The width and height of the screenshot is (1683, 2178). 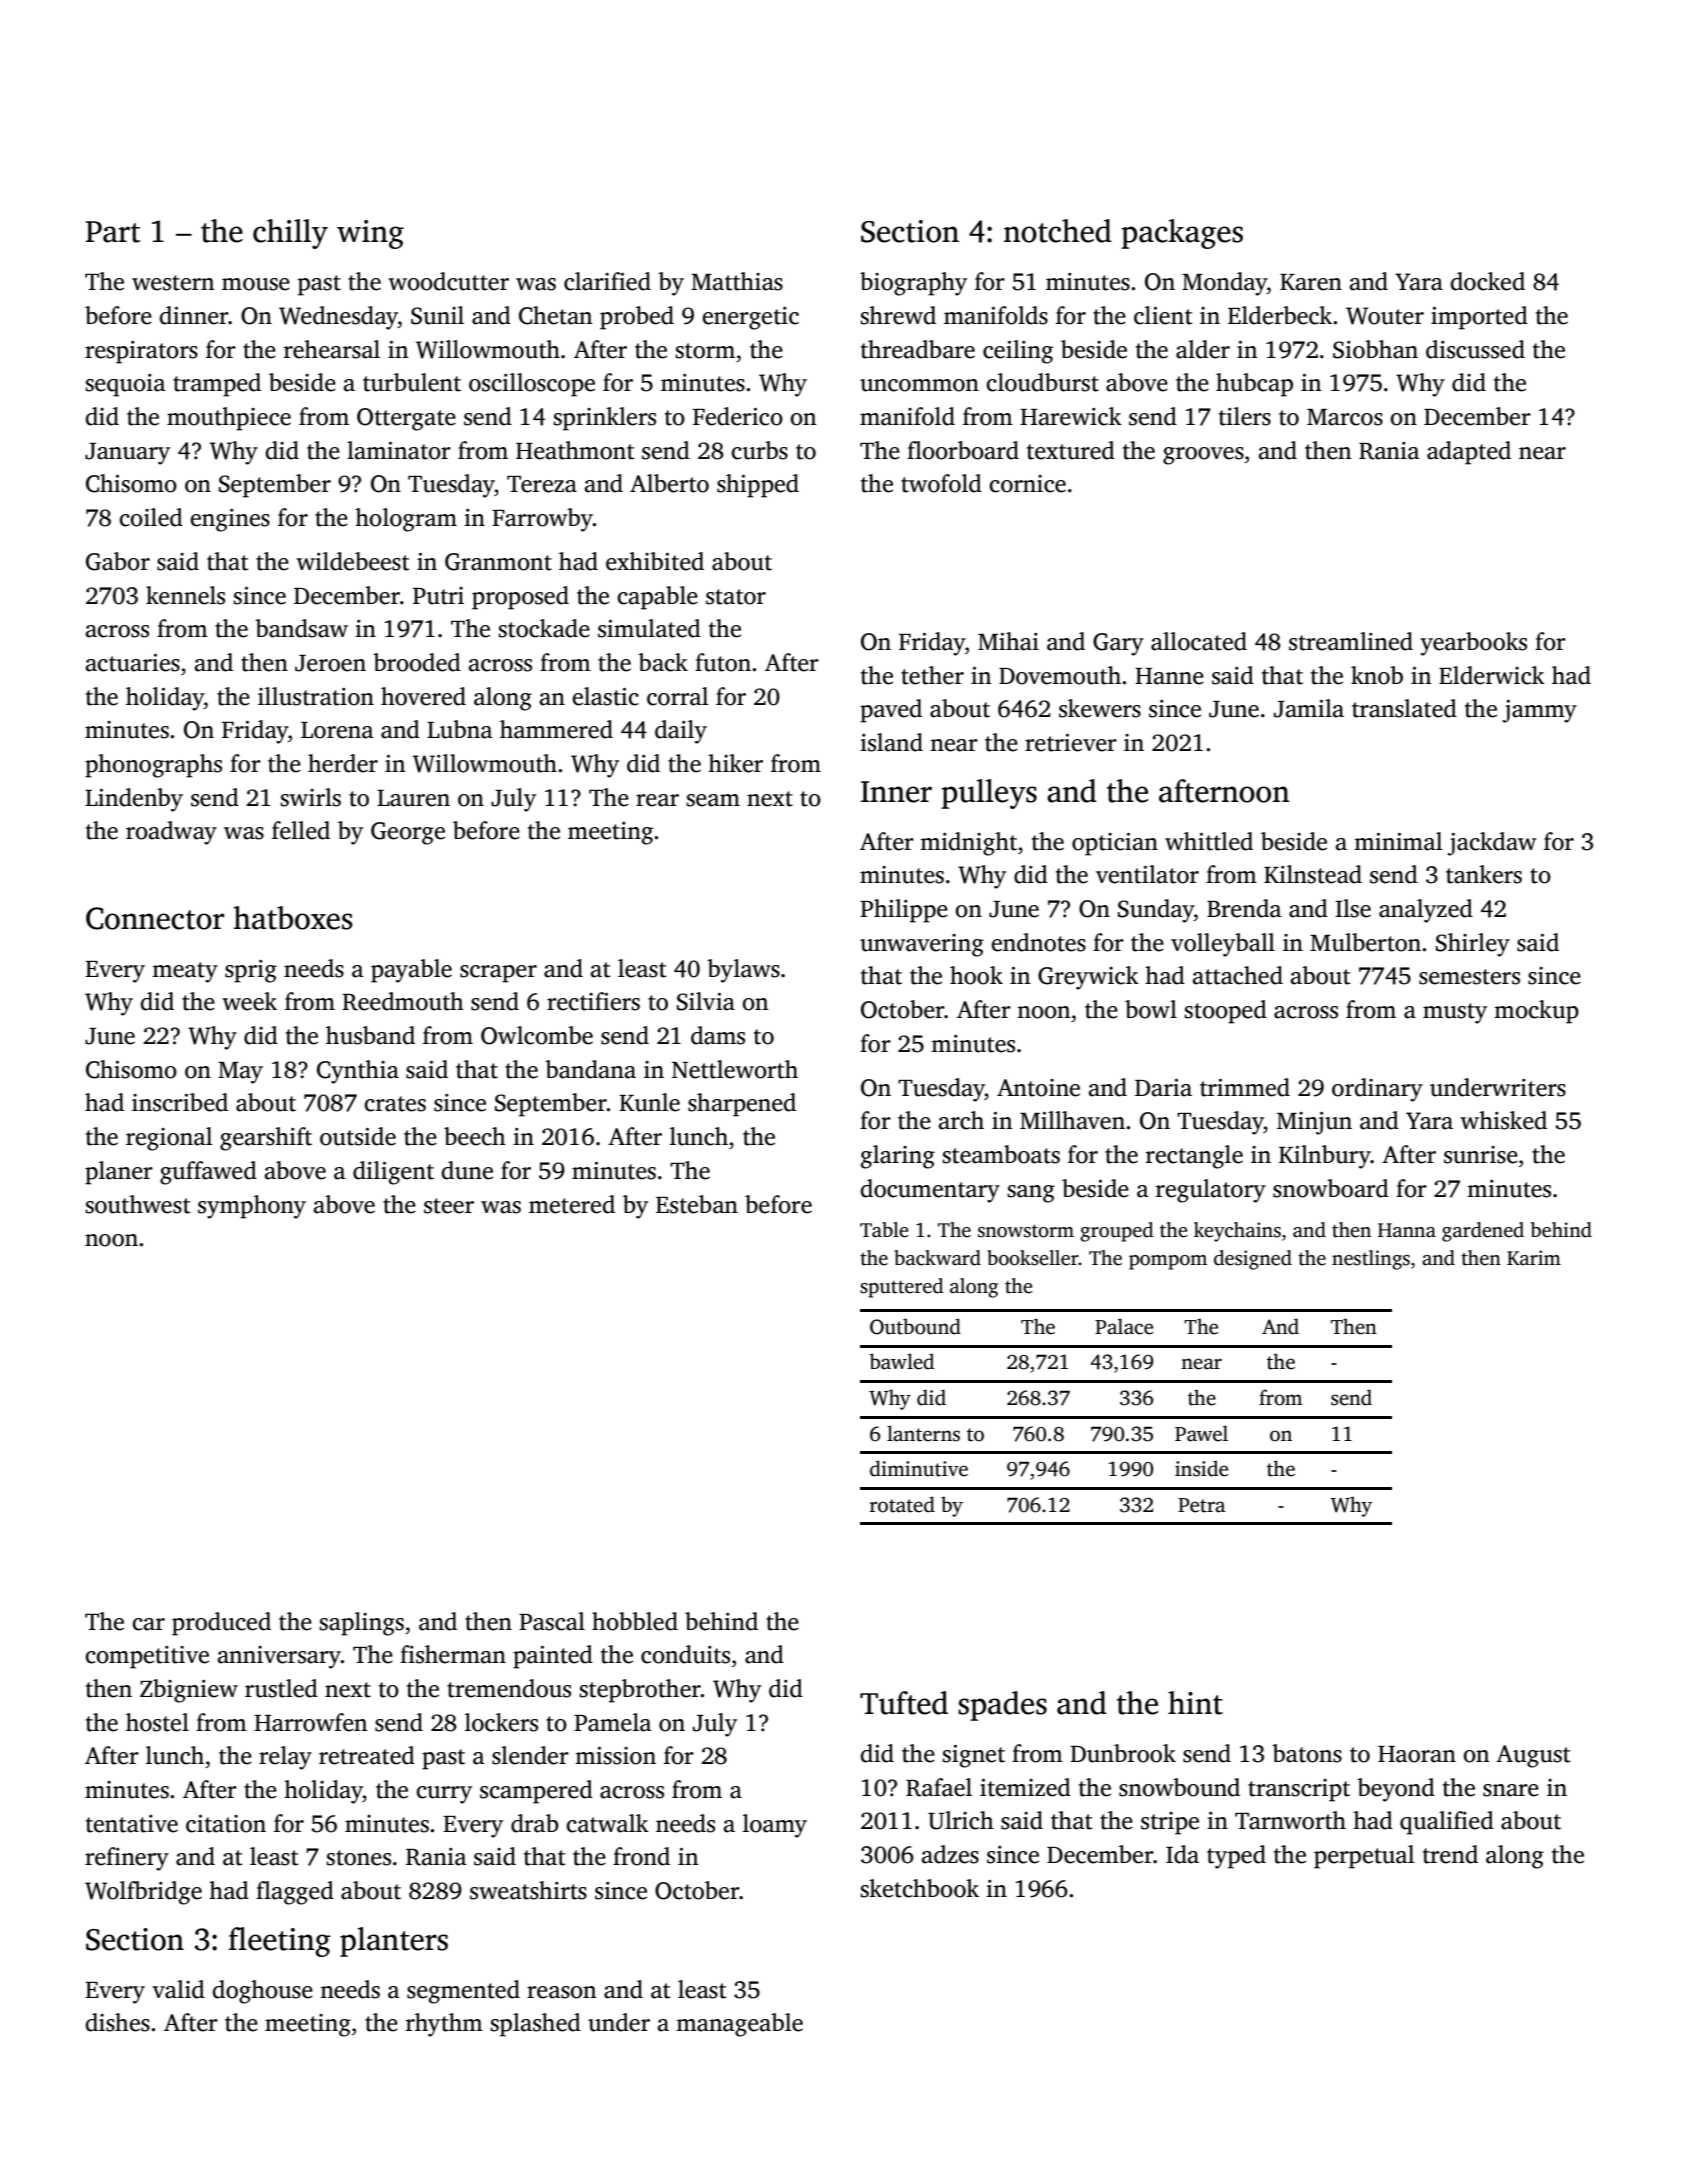 What do you see at coordinates (939, 1787) in the screenshot?
I see `Rafael` at bounding box center [939, 1787].
